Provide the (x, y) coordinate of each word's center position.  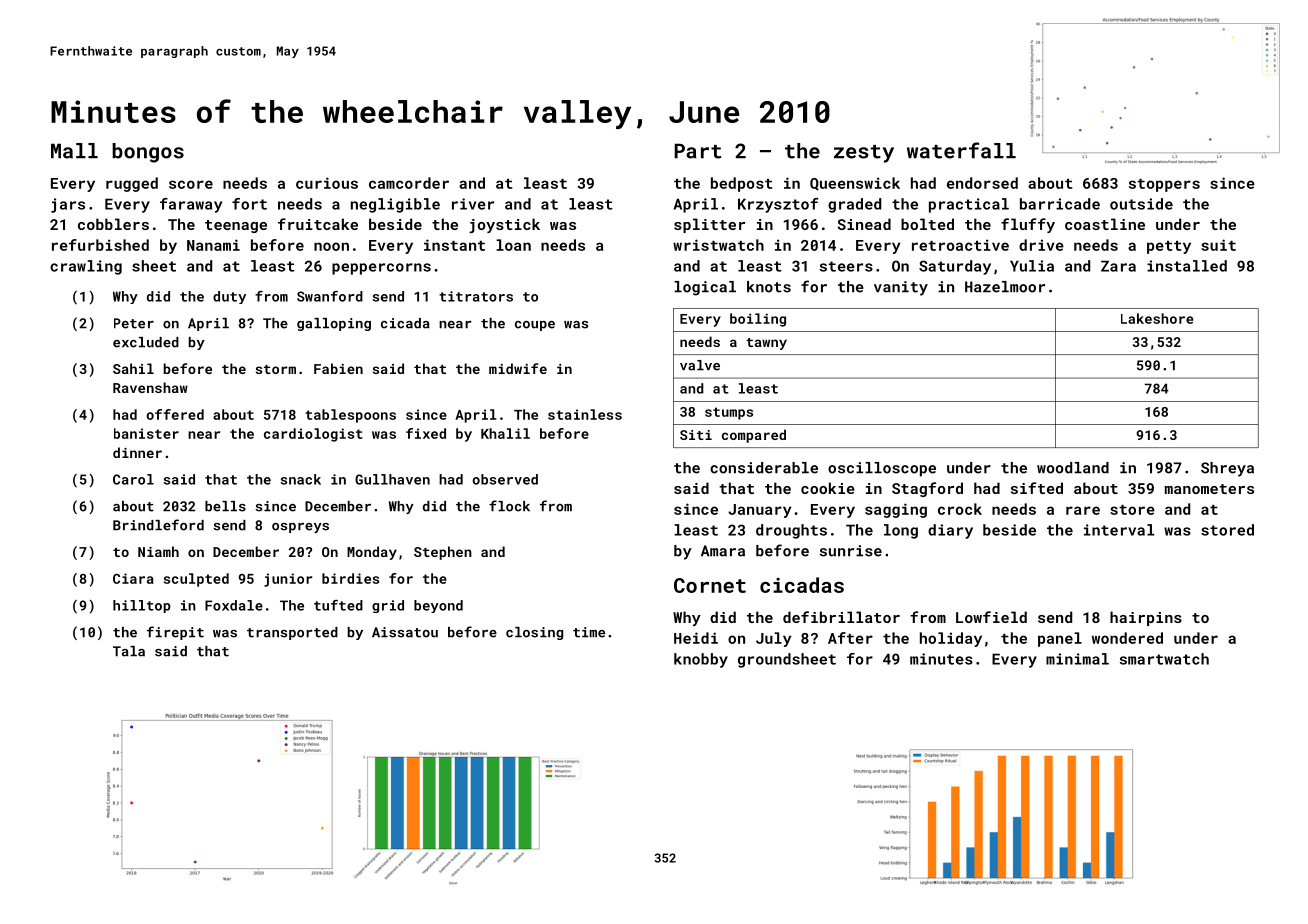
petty (1169, 247)
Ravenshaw (150, 387)
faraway (191, 205)
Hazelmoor (1005, 287)
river (473, 204)
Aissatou (405, 632)
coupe (535, 326)
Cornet (710, 585)
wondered (1127, 638)
